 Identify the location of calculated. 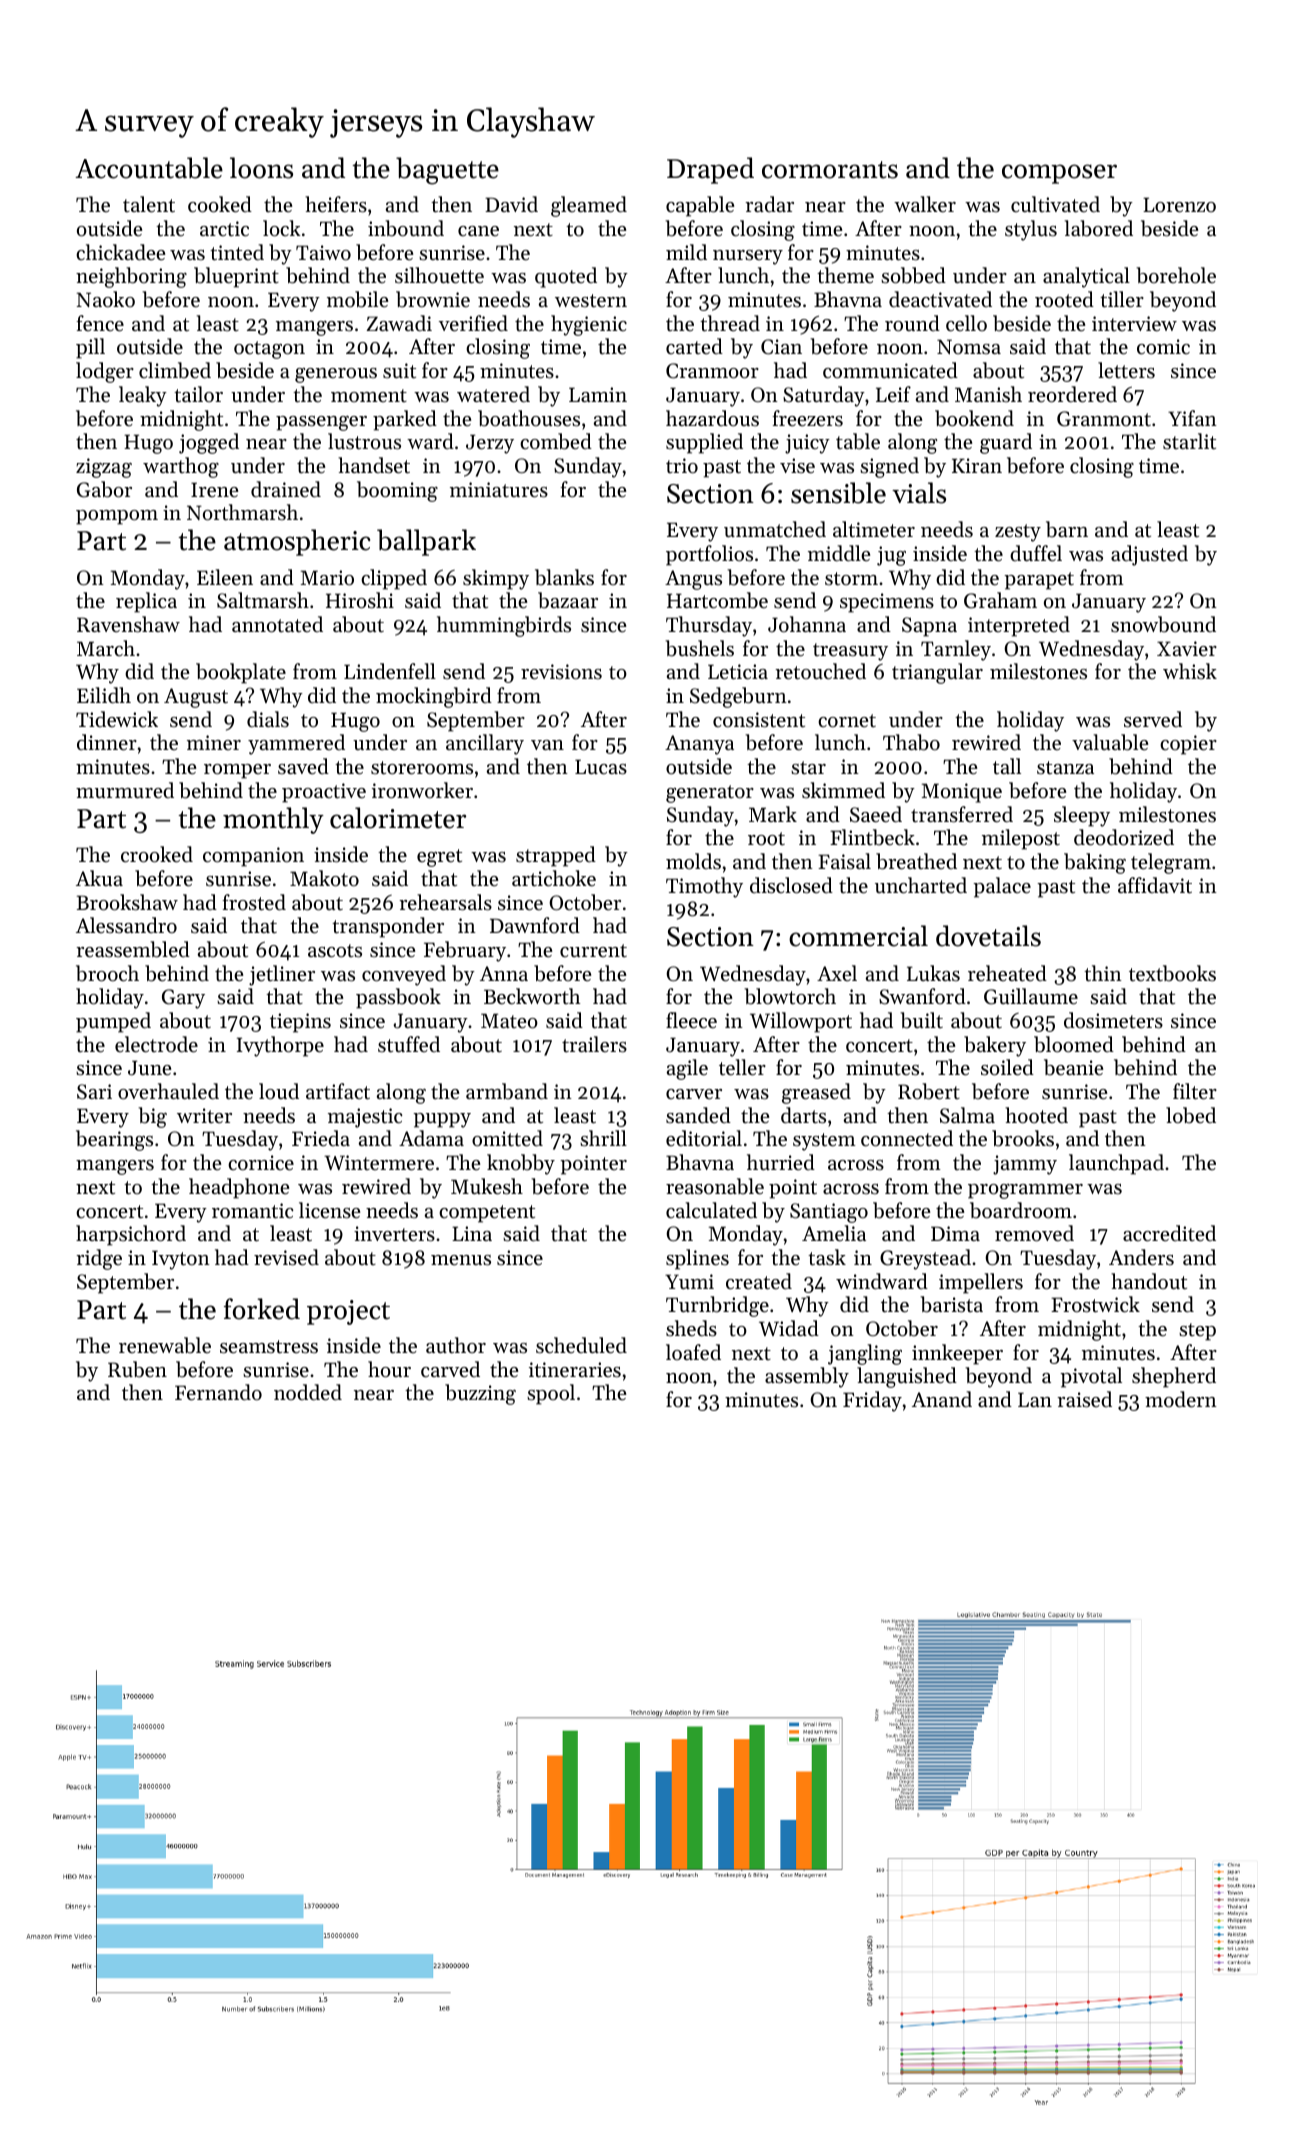
(711, 1210).
